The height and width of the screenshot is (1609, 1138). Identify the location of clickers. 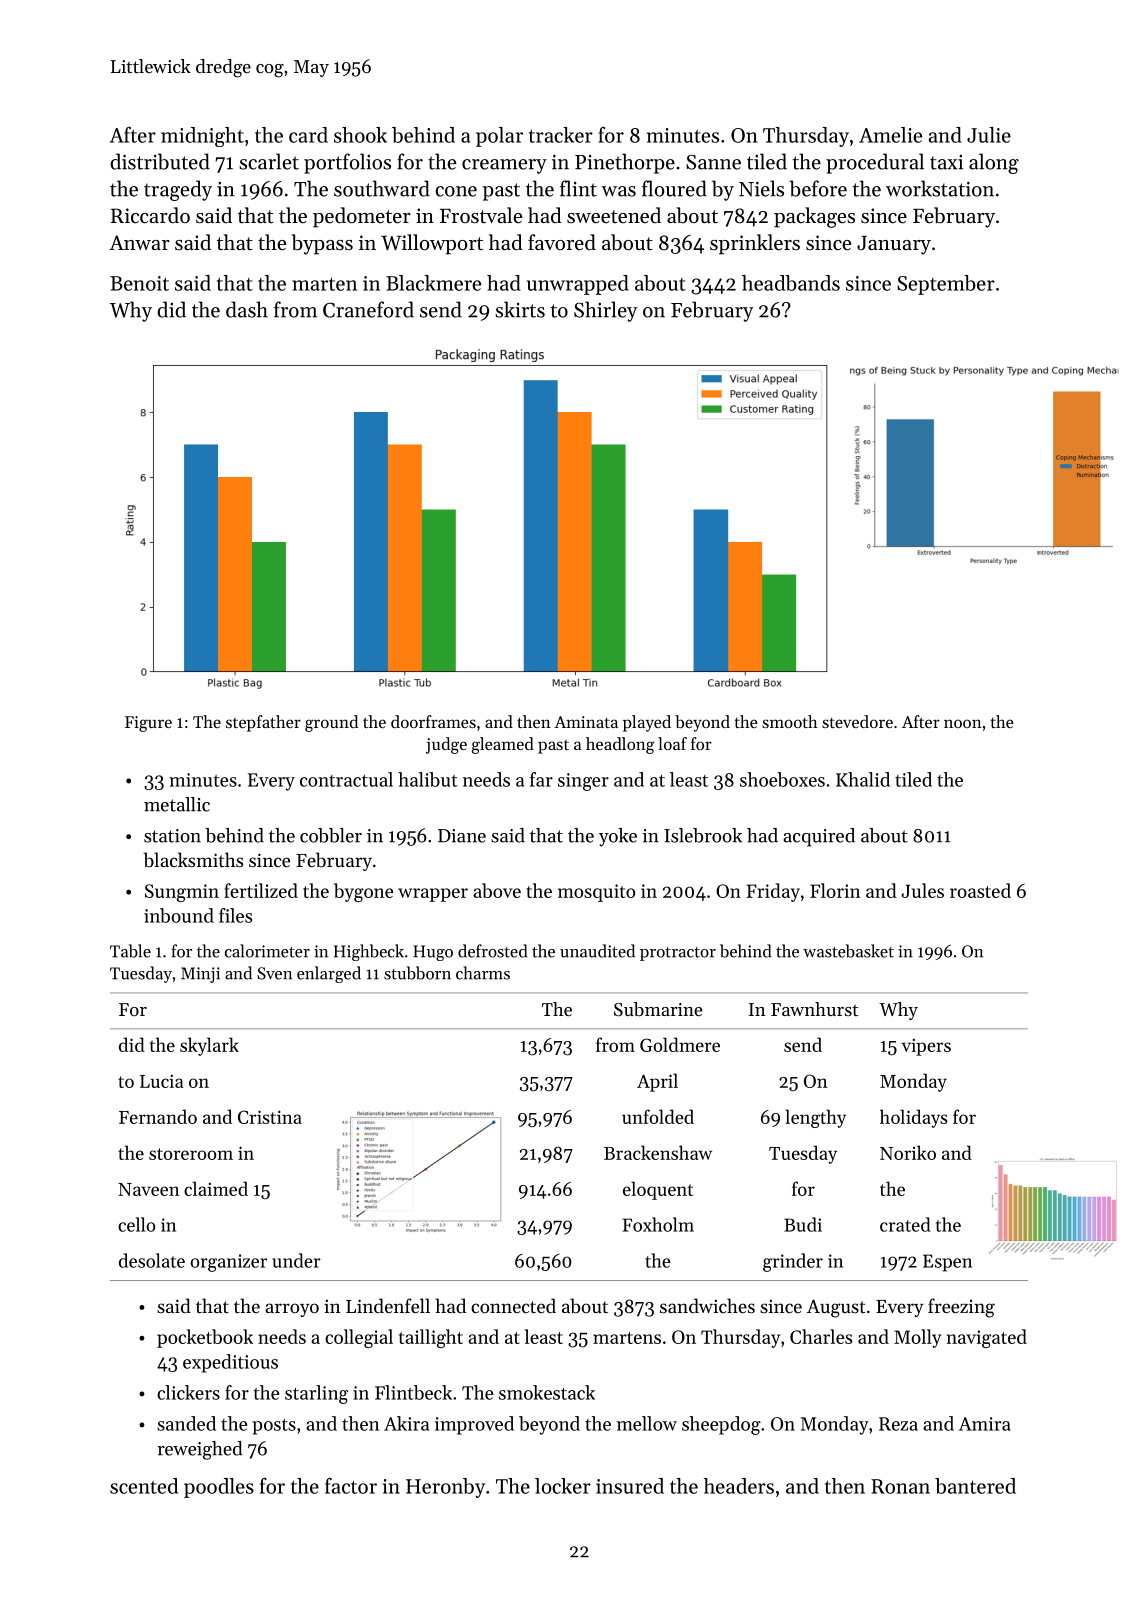
(188, 1392).
